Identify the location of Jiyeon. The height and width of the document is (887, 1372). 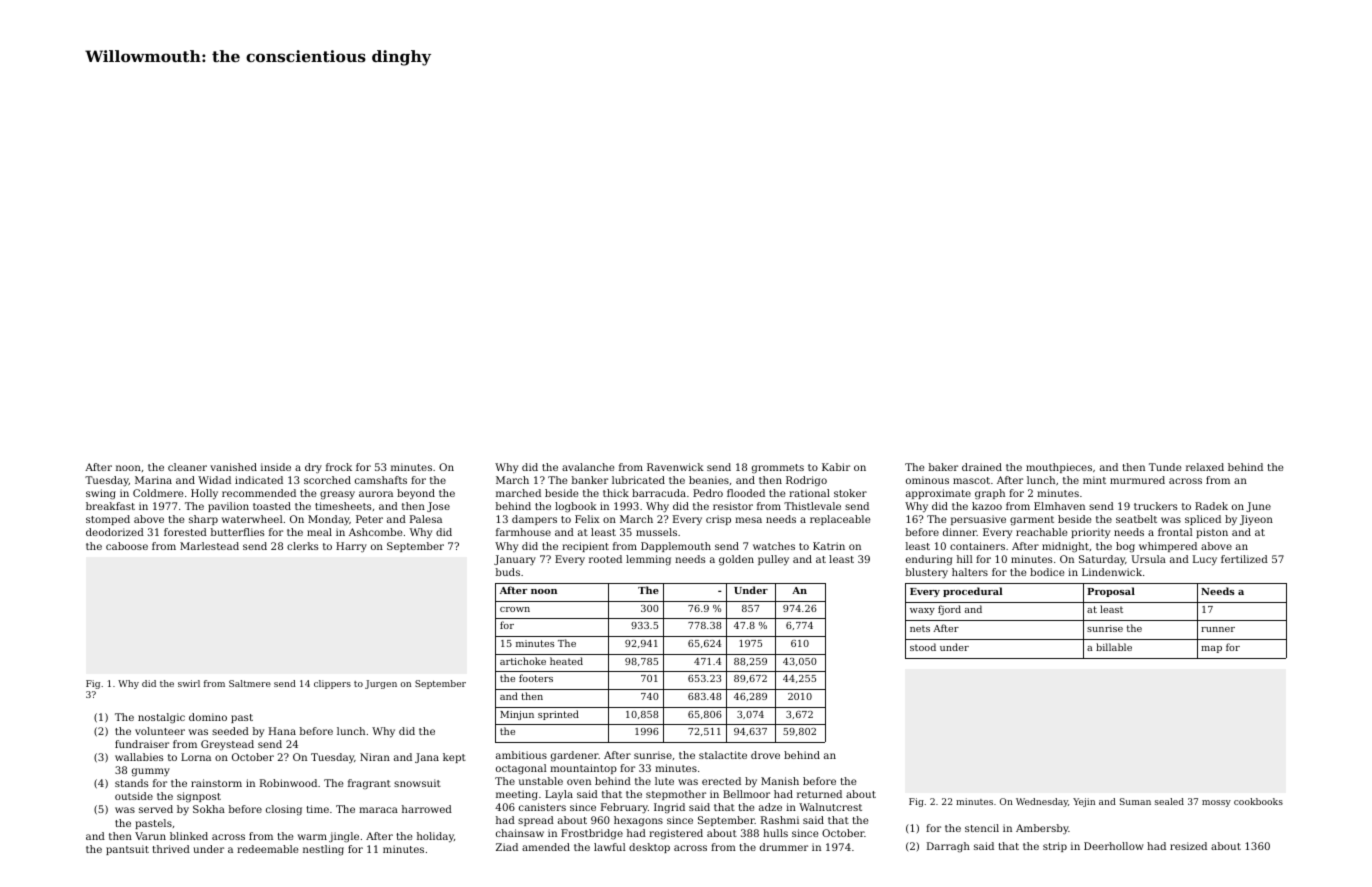
(1256, 520).
